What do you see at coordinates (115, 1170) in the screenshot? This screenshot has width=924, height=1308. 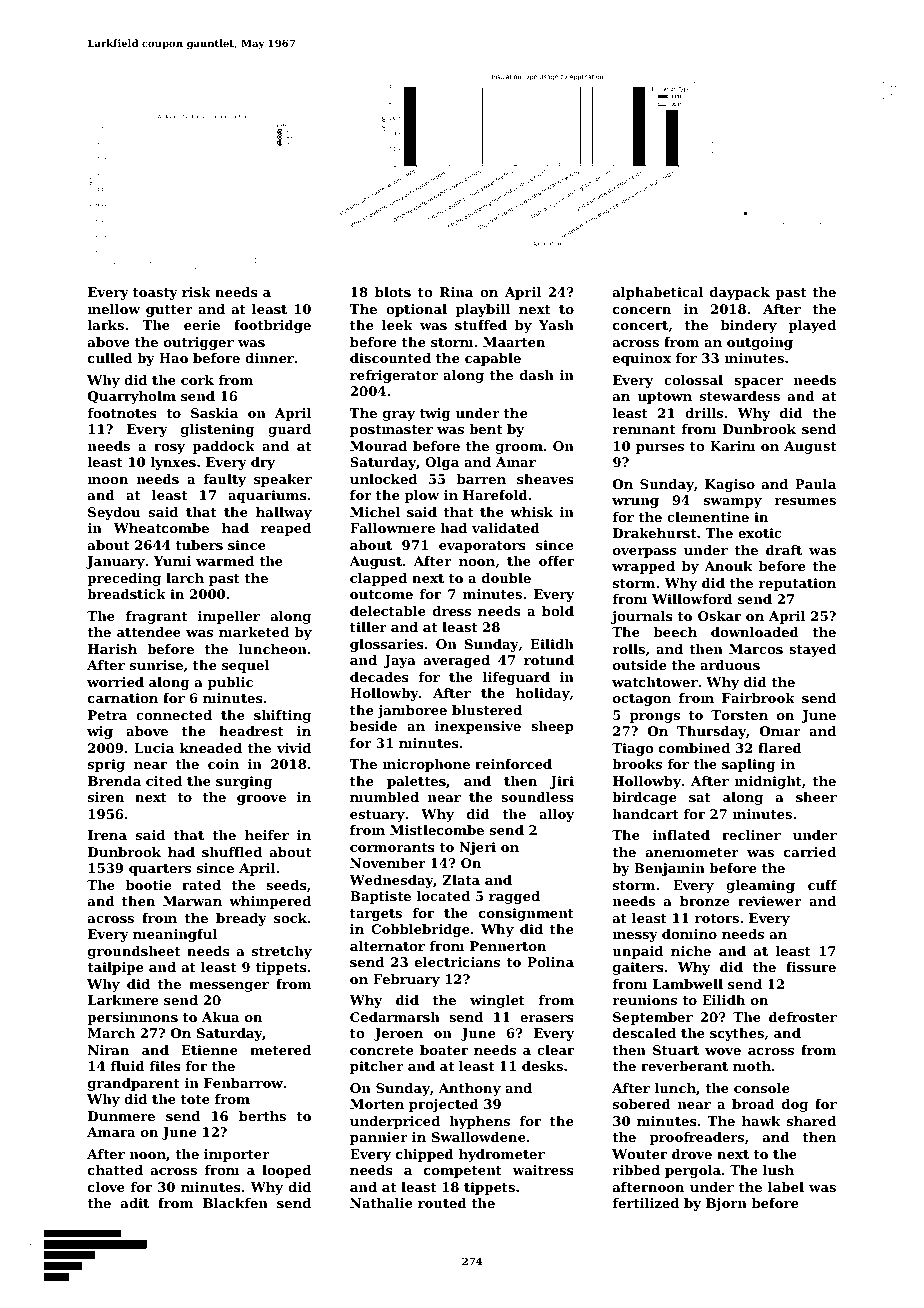 I see `chatted` at bounding box center [115, 1170].
